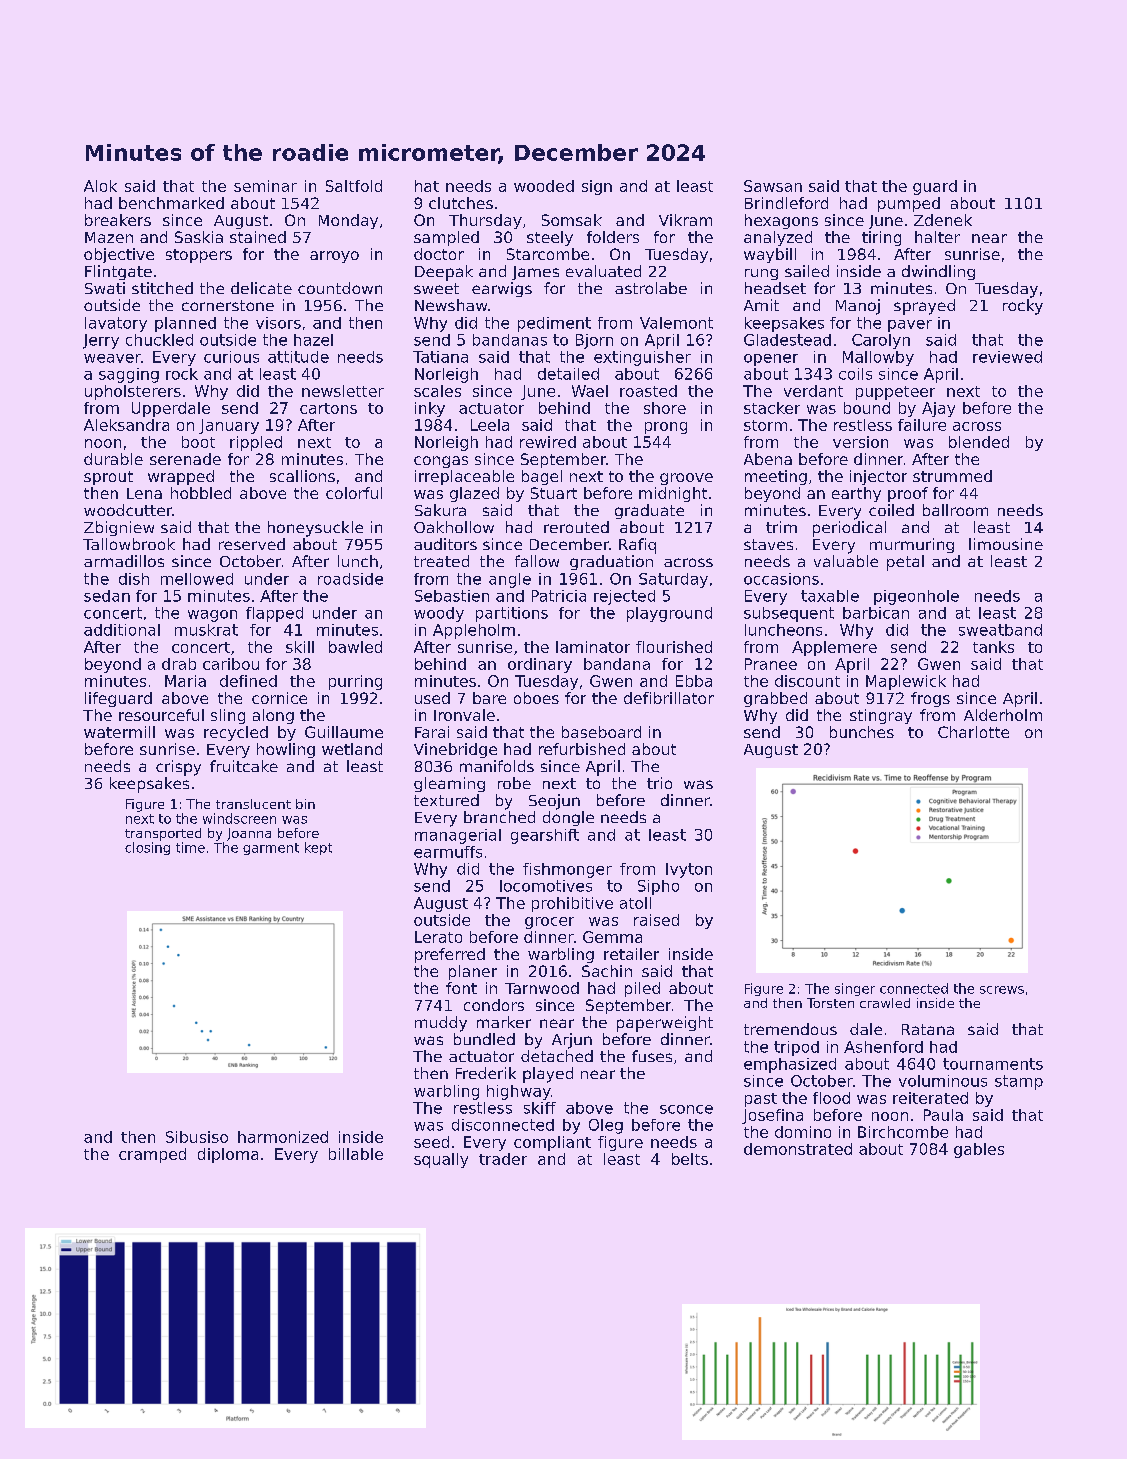 The height and width of the screenshot is (1459, 1127). What do you see at coordinates (119, 732) in the screenshot?
I see `watermill` at bounding box center [119, 732].
